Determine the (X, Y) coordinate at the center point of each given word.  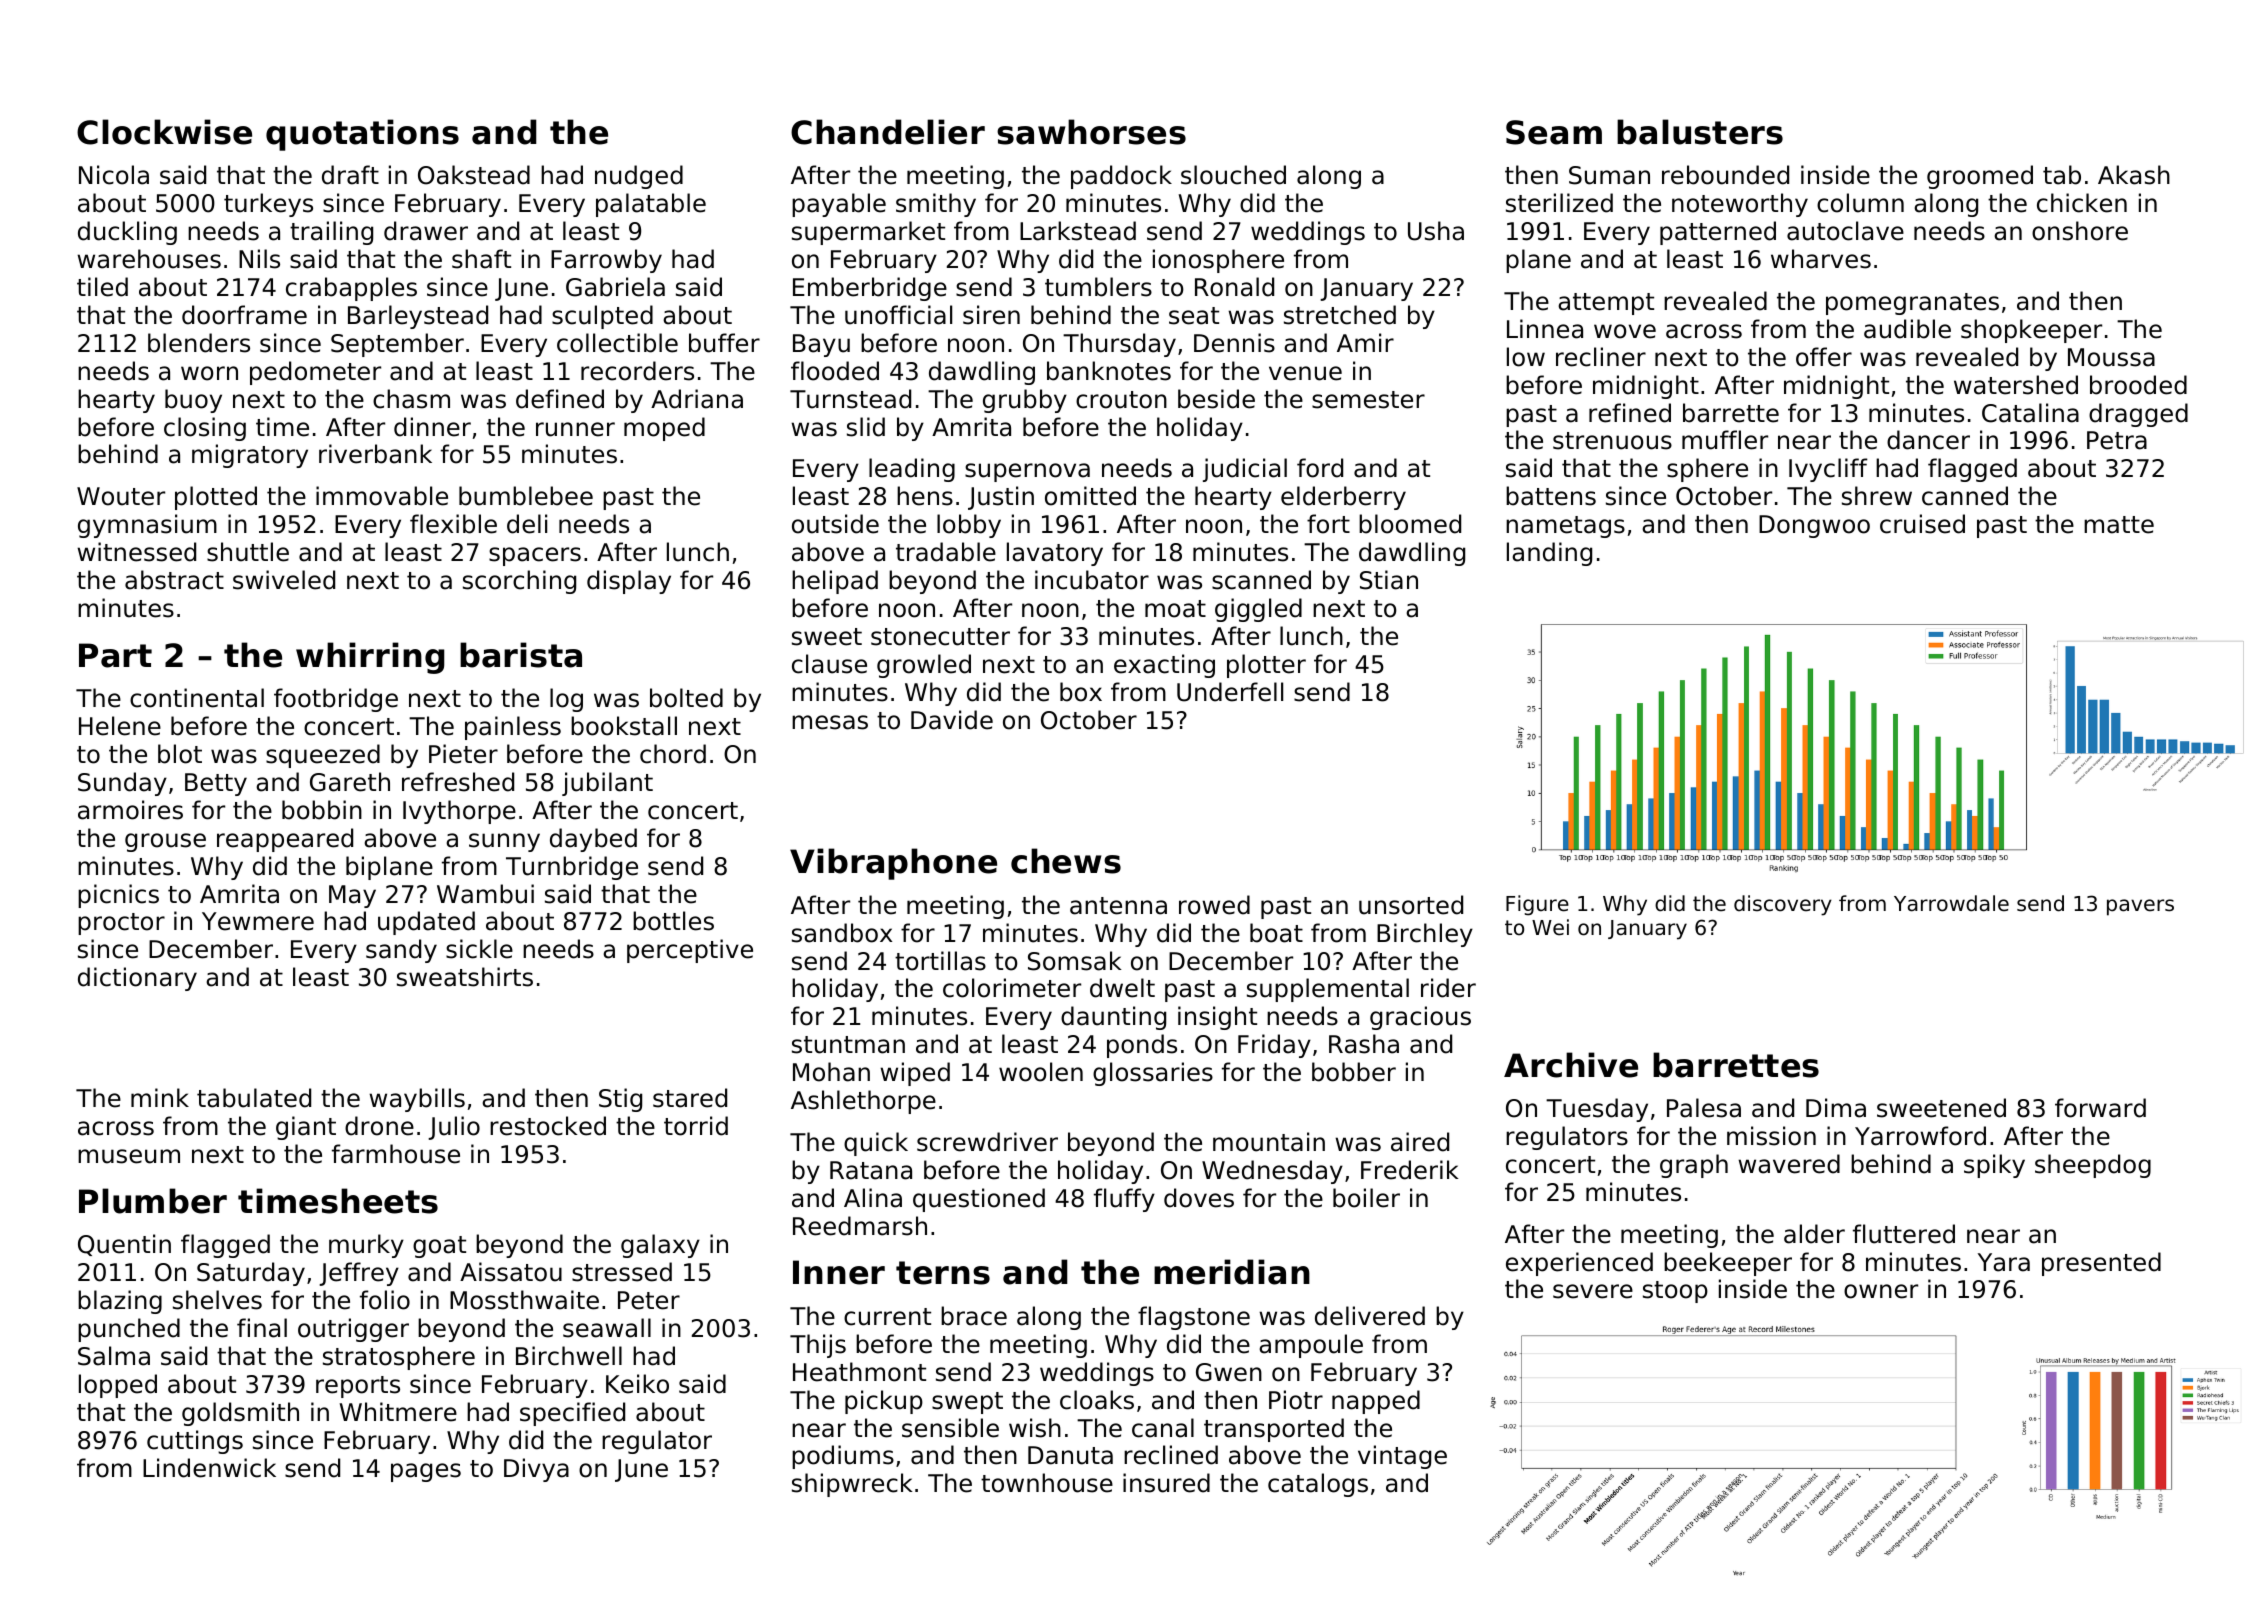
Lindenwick (209, 1468)
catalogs (1318, 1485)
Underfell (1230, 692)
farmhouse (396, 1154)
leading (912, 470)
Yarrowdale (1951, 903)
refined (1630, 413)
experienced (1579, 1264)
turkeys (268, 205)
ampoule (1311, 1346)
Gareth (350, 782)
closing (205, 429)
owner (1881, 1291)
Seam (1554, 132)
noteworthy (1740, 205)
